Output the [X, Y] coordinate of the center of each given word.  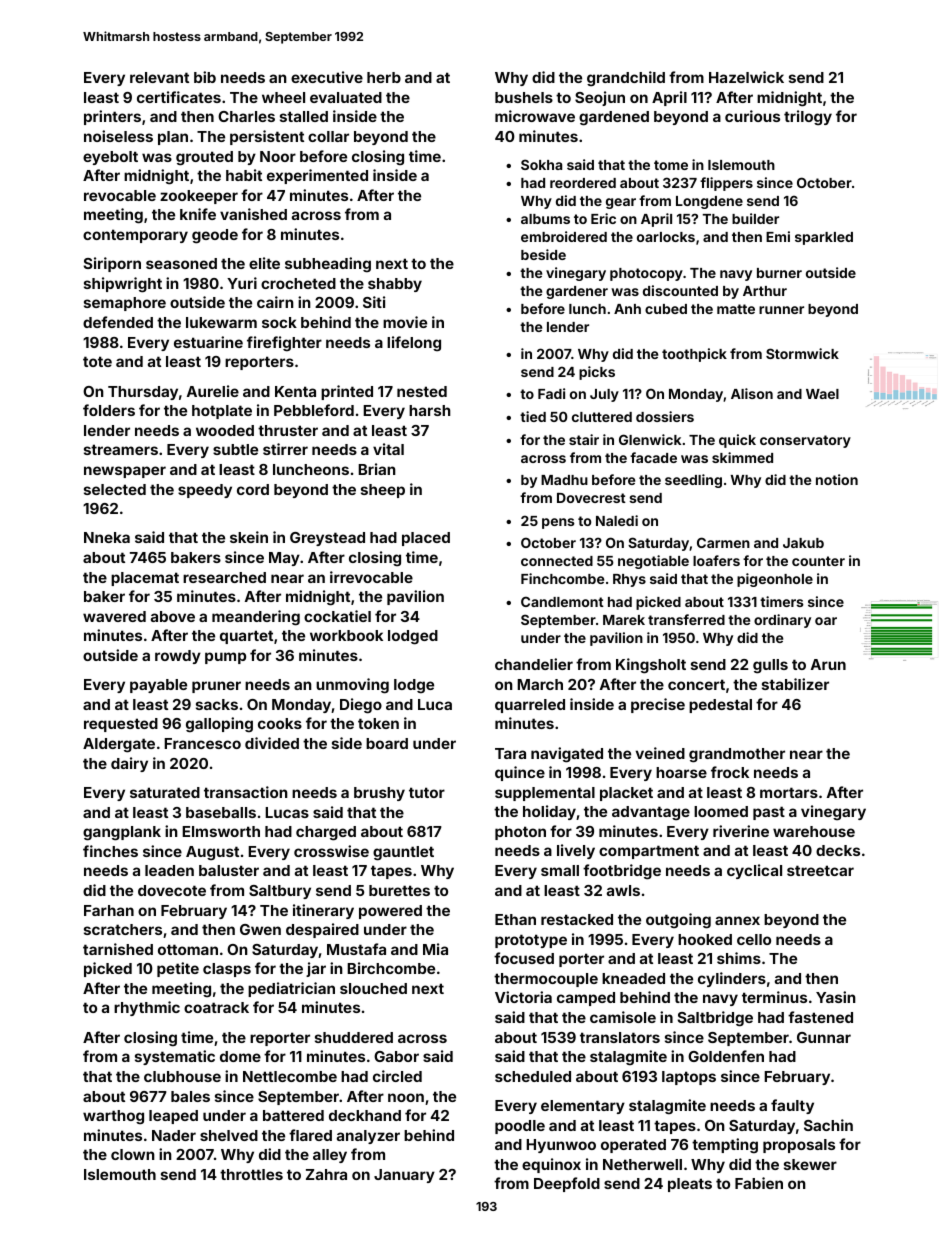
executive [327, 77]
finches [110, 851]
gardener [577, 292]
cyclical [754, 871]
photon [520, 833]
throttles [251, 1174]
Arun [828, 664]
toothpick [694, 355]
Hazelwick [746, 77]
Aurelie [213, 391]
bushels [524, 97]
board [387, 743]
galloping [219, 725]
